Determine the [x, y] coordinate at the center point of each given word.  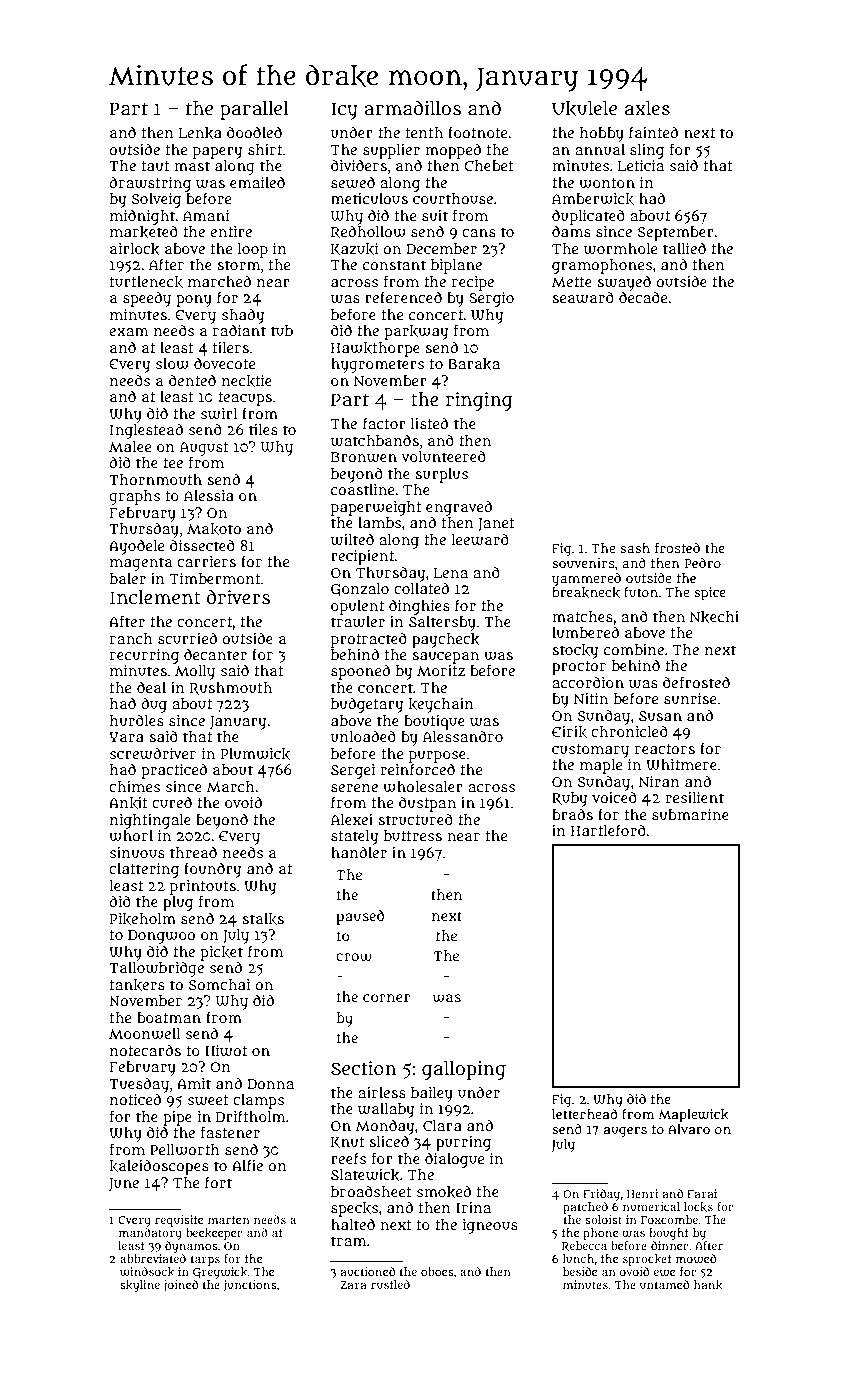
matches [582, 616]
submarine [690, 814]
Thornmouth [155, 479]
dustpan [427, 804]
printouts [203, 887]
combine [634, 649]
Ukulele [584, 109]
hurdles [137, 720]
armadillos [412, 108]
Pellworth [185, 1150]
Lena [451, 573]
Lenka [200, 133]
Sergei [353, 771]
